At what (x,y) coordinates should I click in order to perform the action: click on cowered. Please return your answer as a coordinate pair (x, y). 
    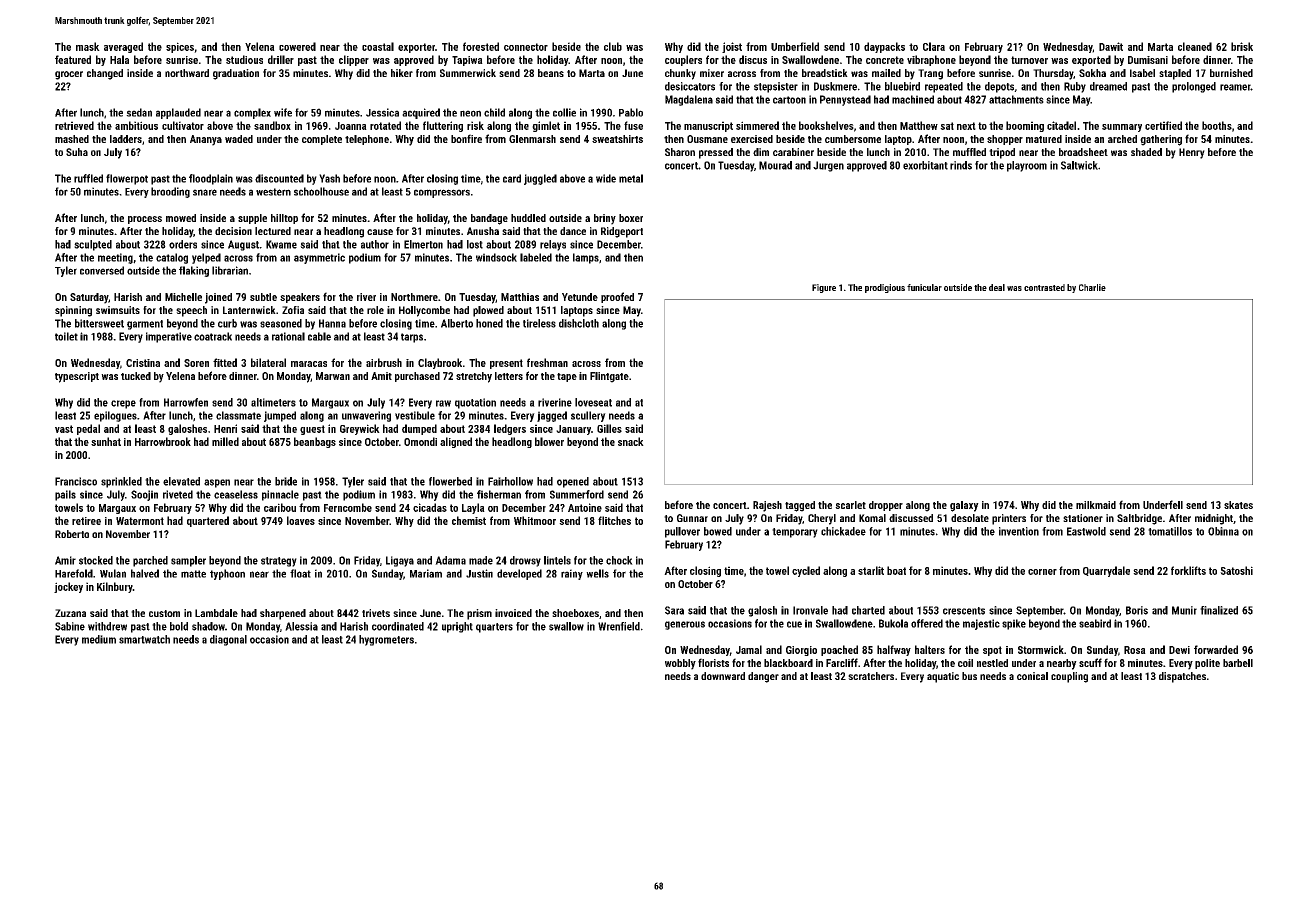
    Looking at the image, I should click on (297, 46).
